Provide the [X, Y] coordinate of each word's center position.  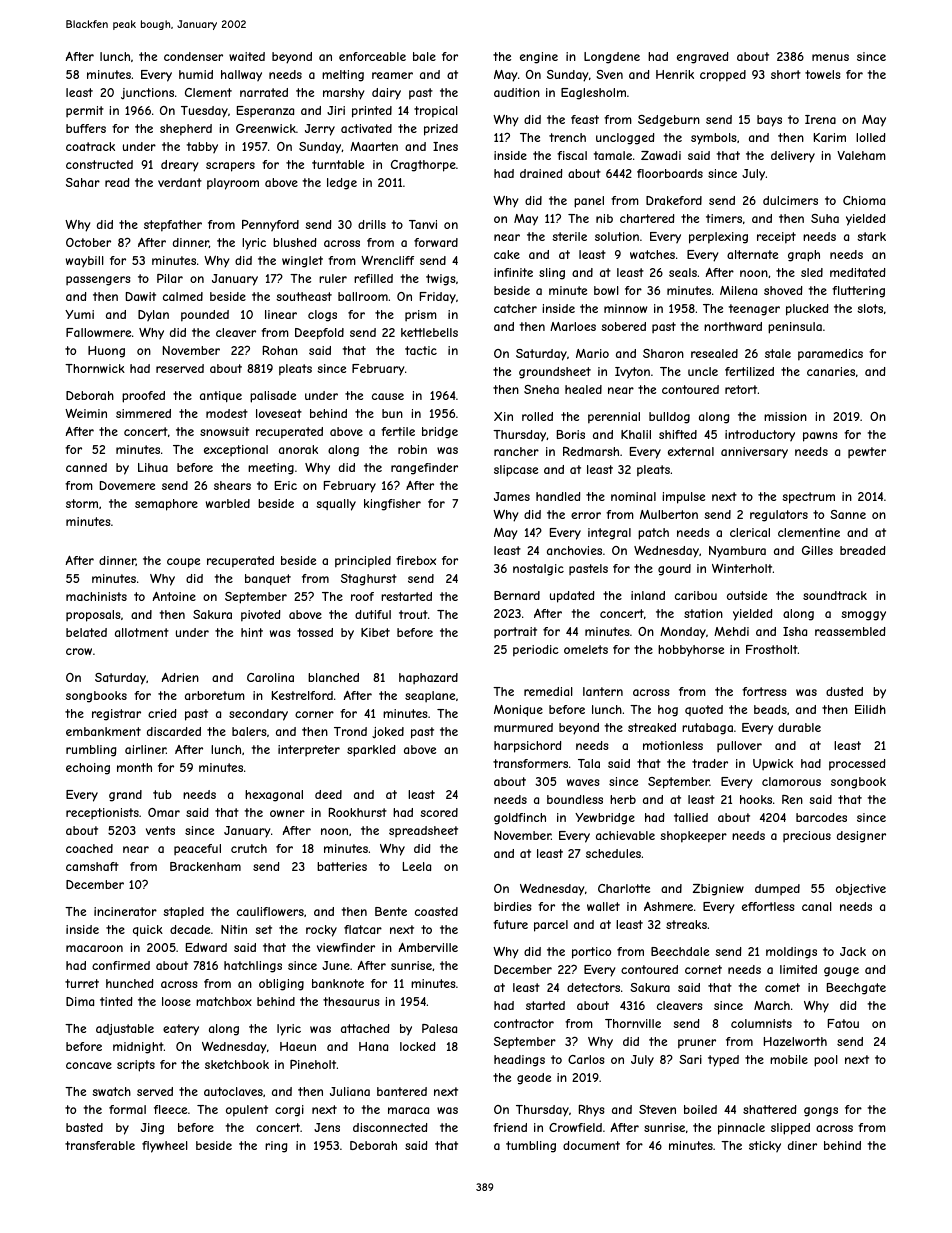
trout [413, 614]
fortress [764, 691]
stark [871, 236]
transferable [100, 1145]
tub [162, 794]
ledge [342, 184]
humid [196, 74]
